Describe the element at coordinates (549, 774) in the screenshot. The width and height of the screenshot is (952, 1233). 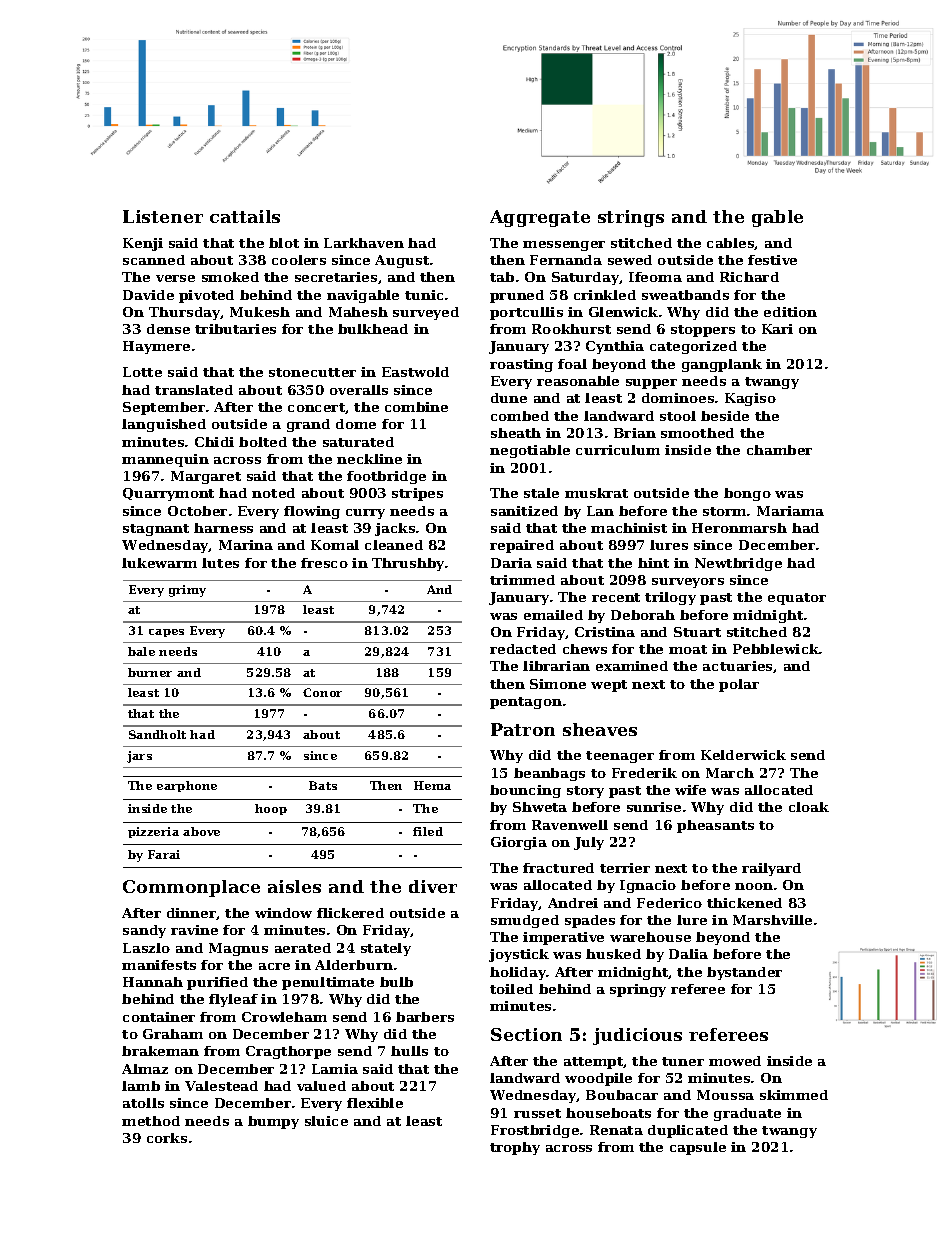
I see `beanbags` at that location.
